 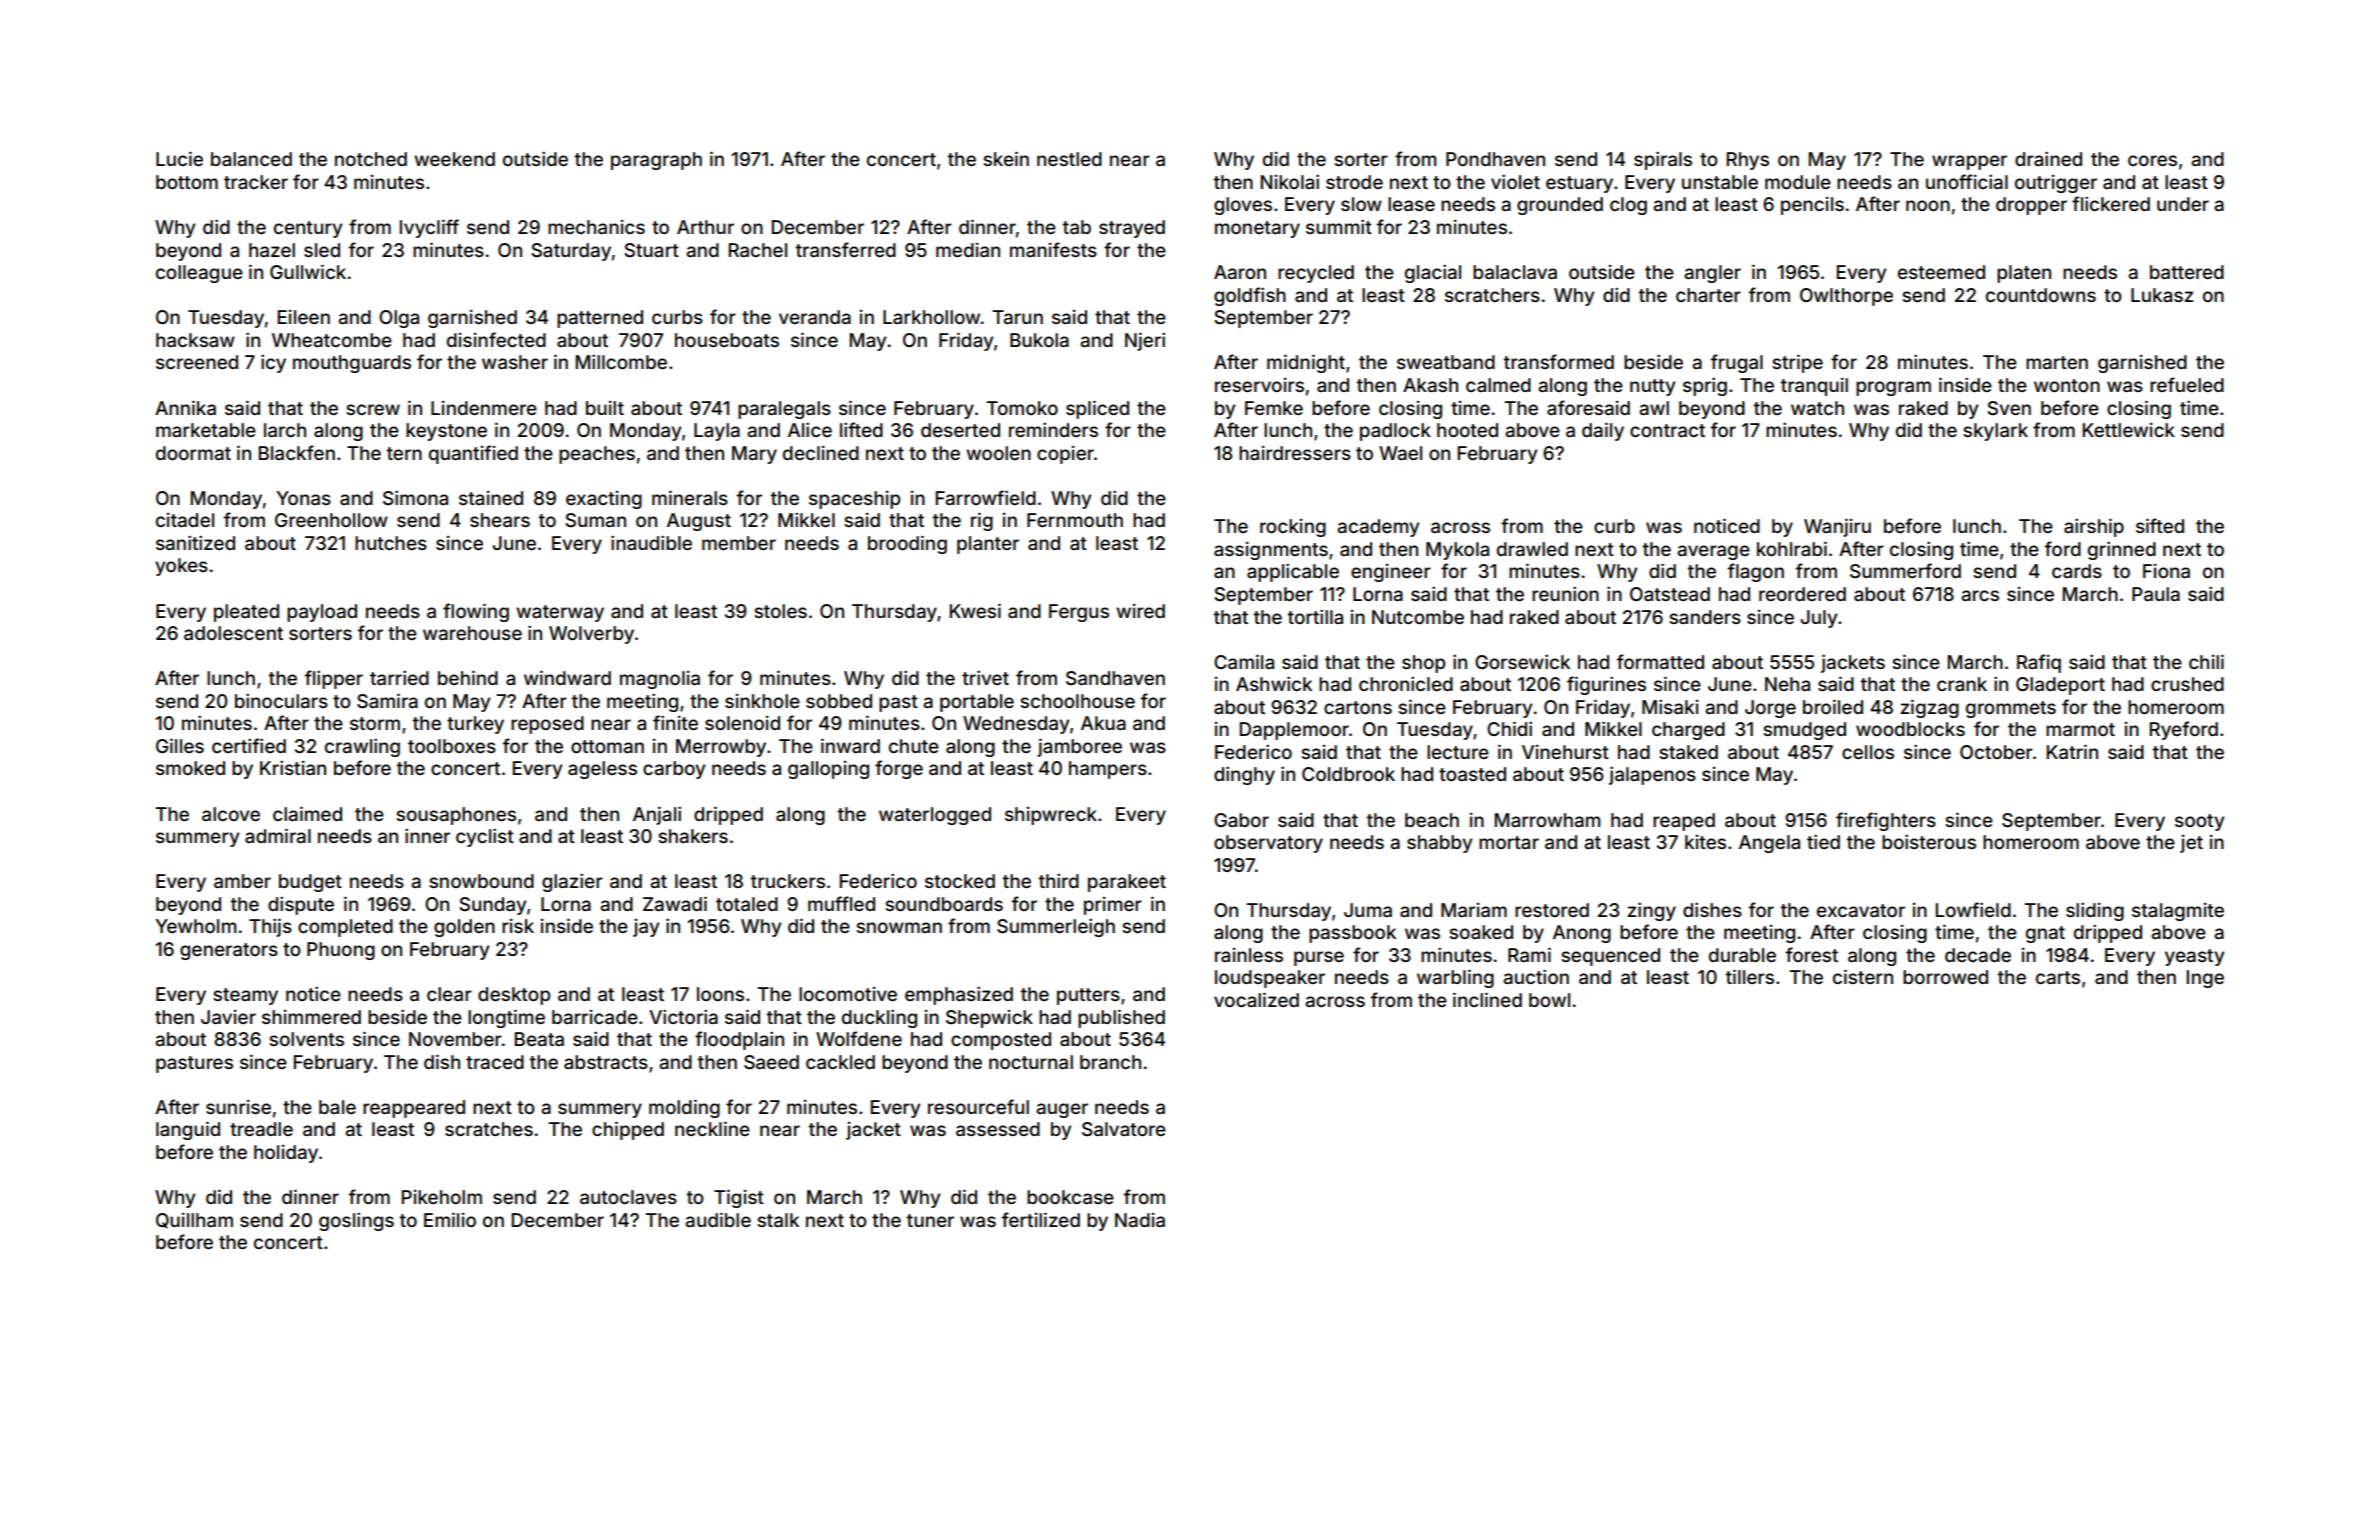 I want to click on borrowed, so click(x=1945, y=977).
